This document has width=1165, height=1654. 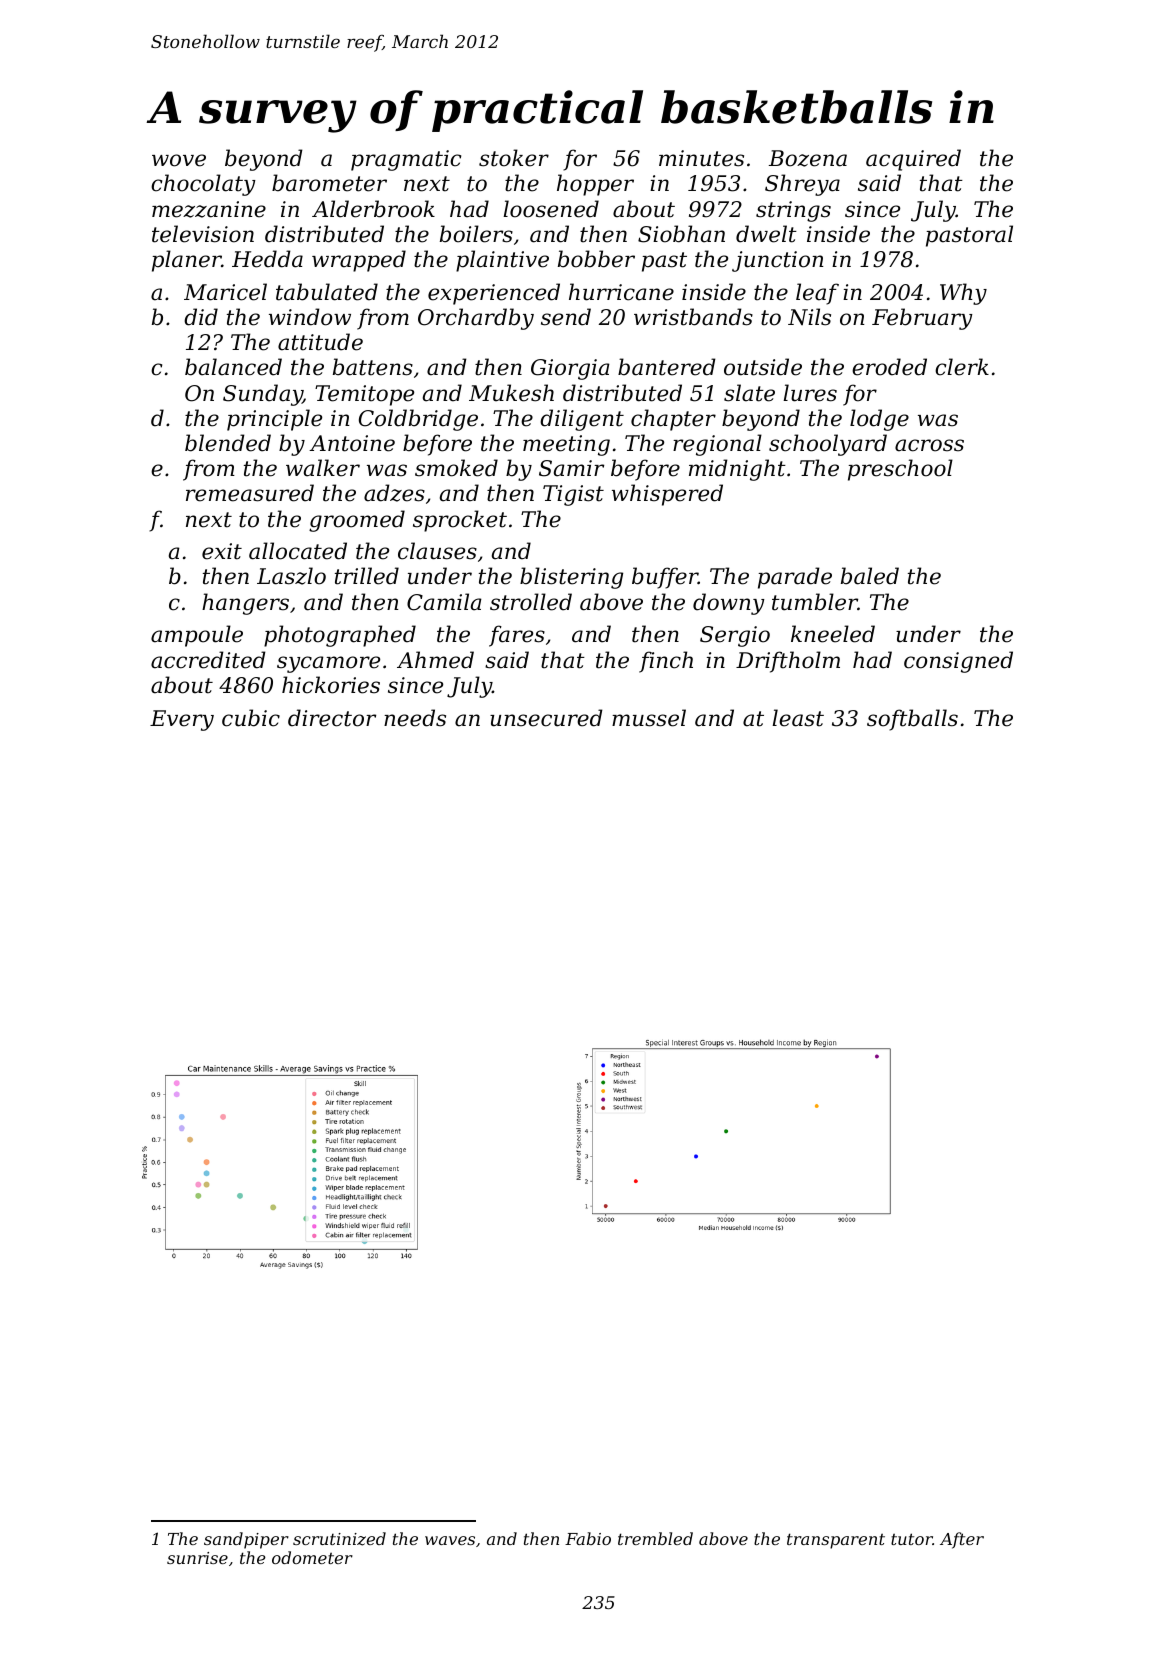 I want to click on accredited, so click(x=208, y=660).
